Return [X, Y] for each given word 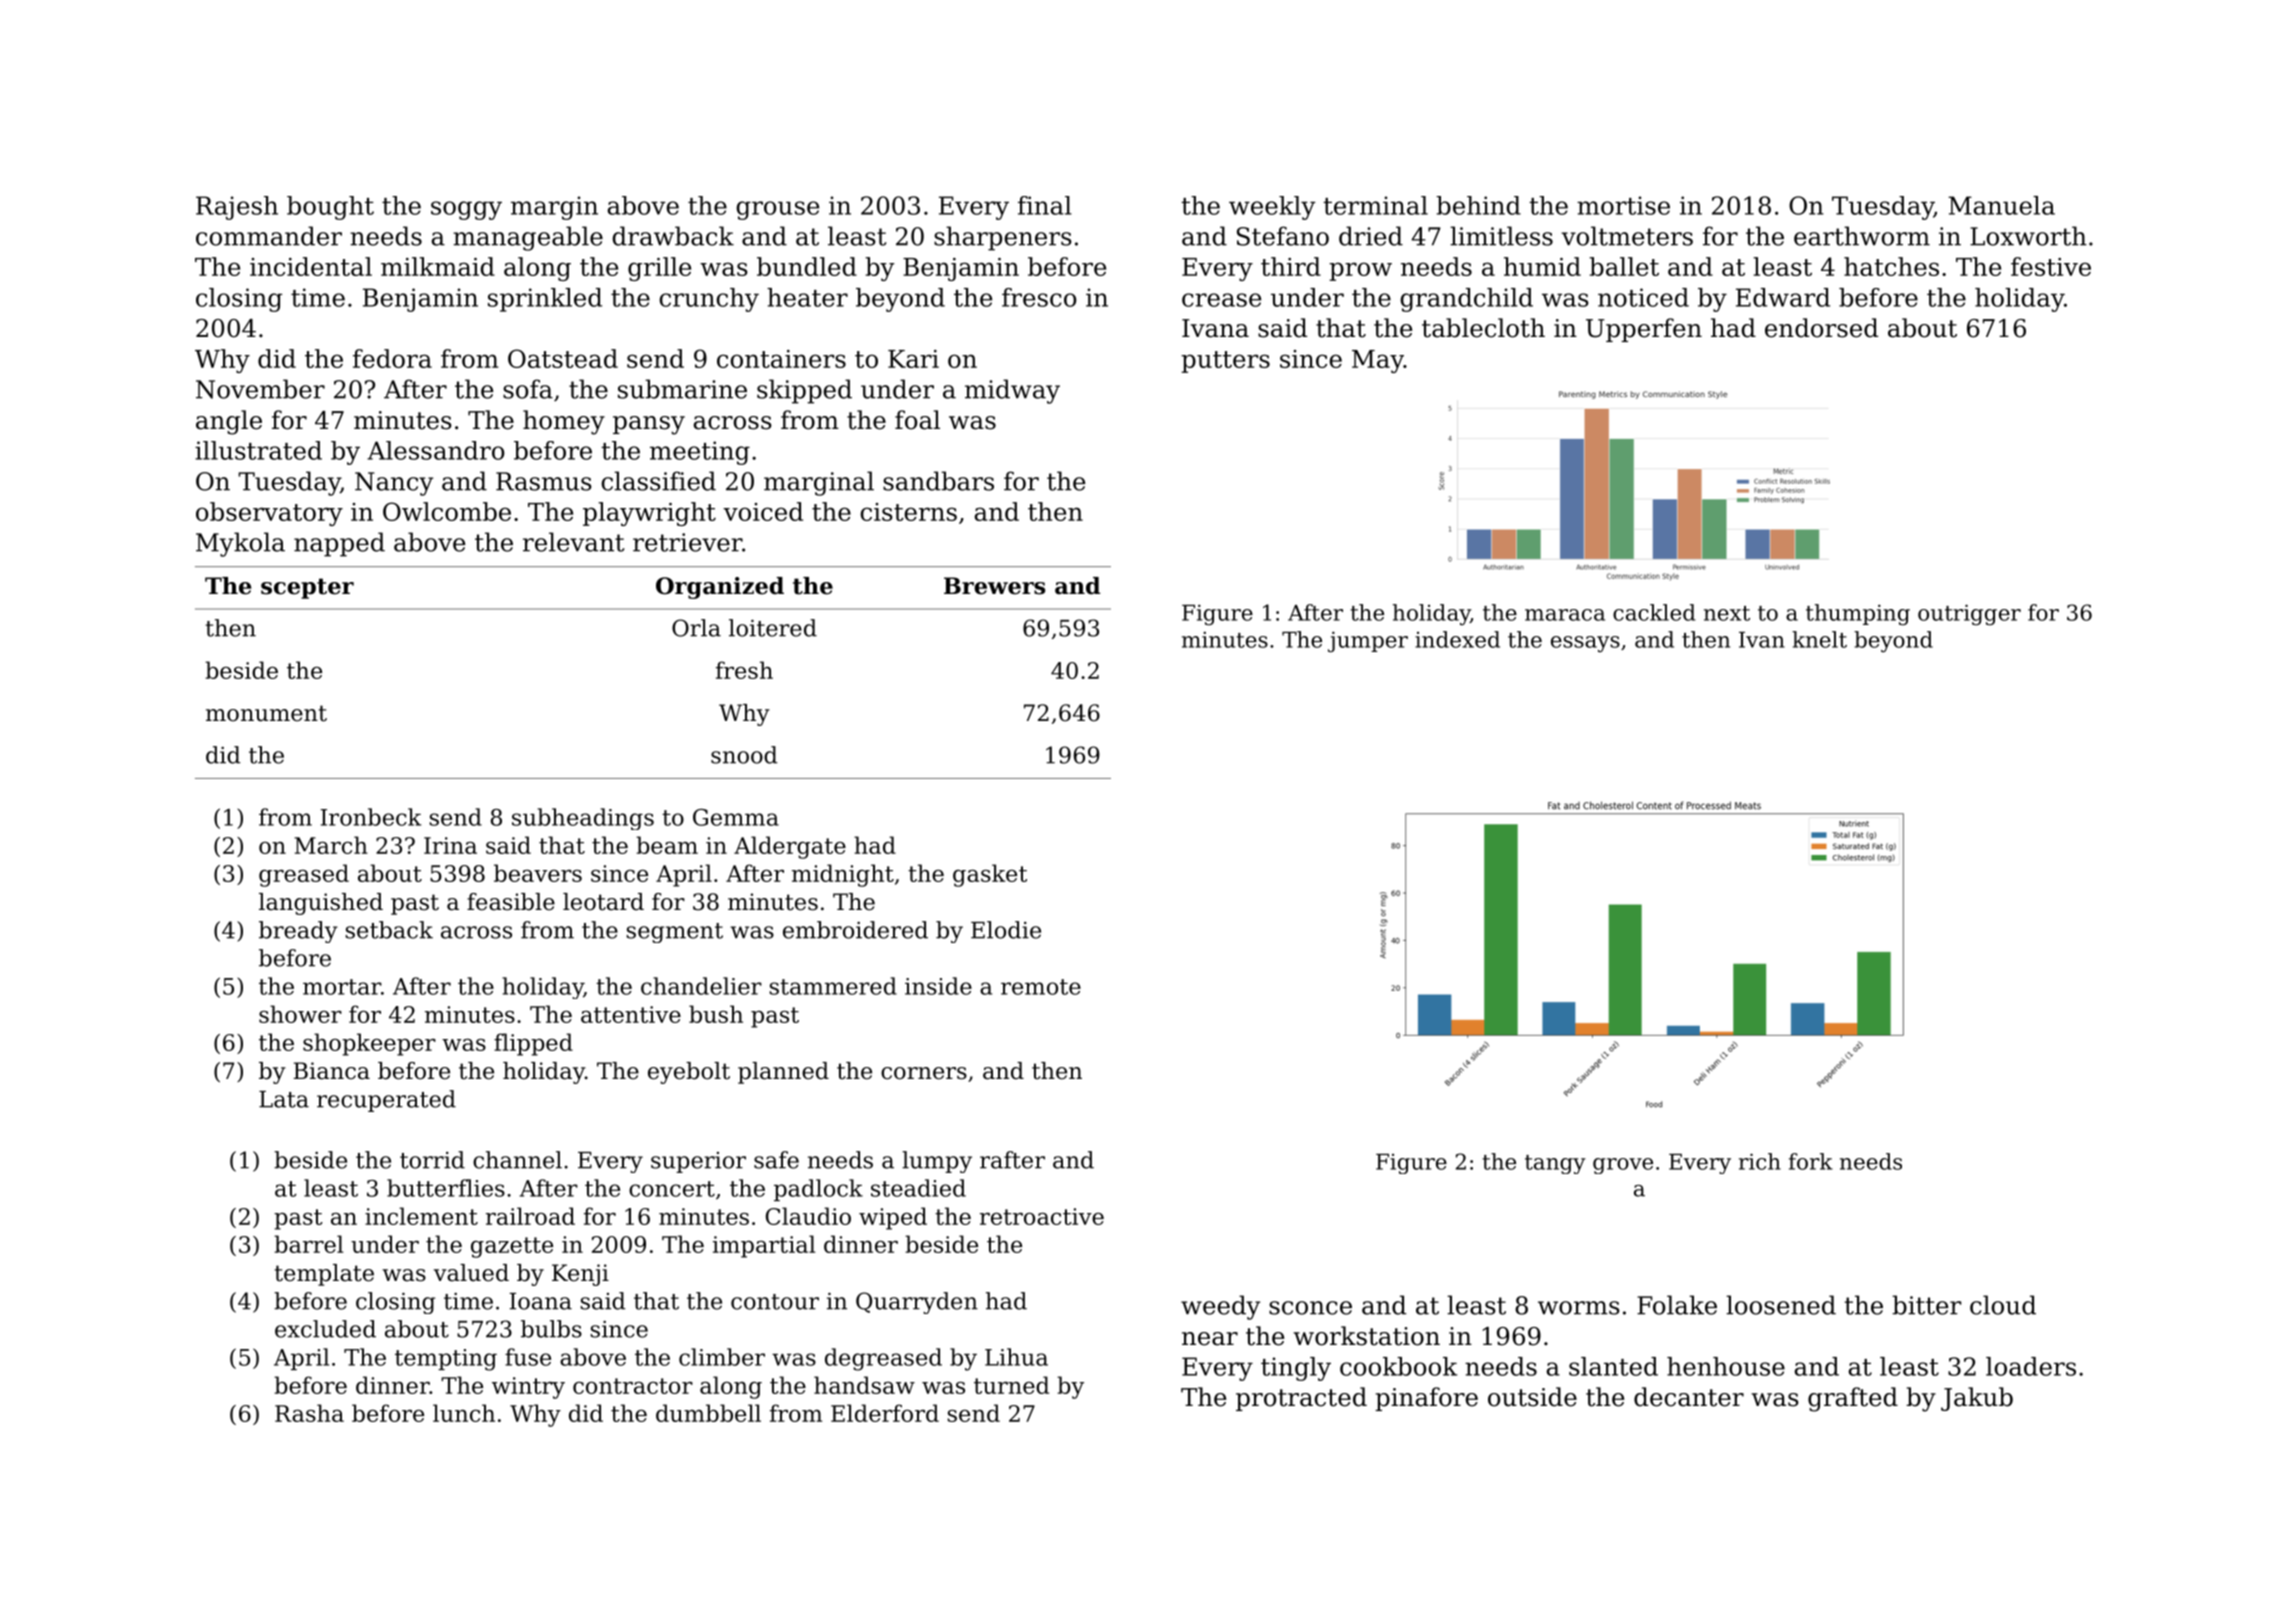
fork [1811, 1161]
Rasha [309, 1413]
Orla [696, 628]
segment [675, 933]
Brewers [994, 586]
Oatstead [563, 358]
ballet [1624, 266]
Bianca [331, 1071]
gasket [990, 875]
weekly [1272, 208]
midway [1012, 391]
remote [1041, 987]
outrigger [1969, 615]
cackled [1654, 612]
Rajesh [237, 208]
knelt [1819, 639]
